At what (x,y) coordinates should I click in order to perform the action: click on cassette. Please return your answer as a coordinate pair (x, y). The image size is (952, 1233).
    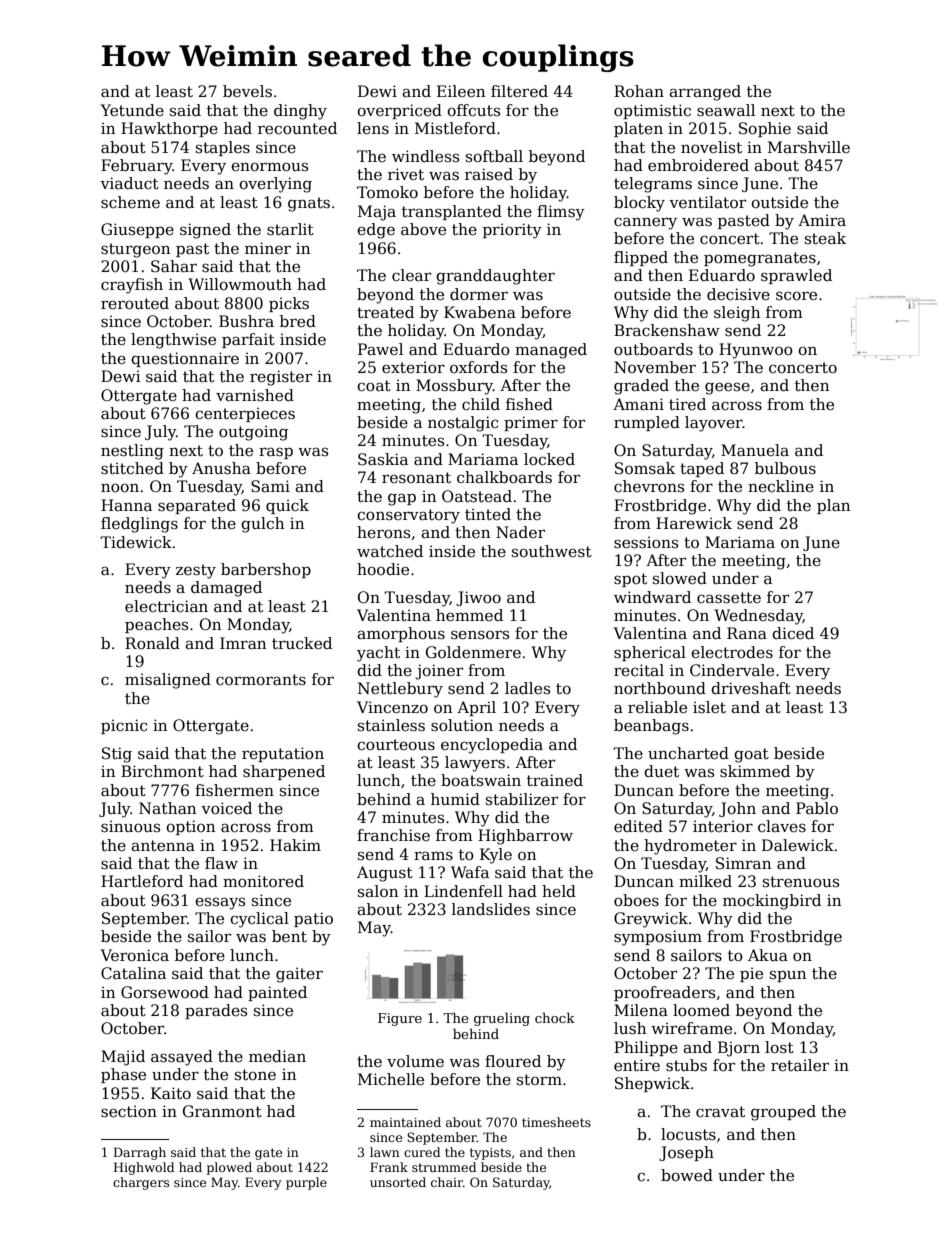
    Looking at the image, I should click on (729, 598).
